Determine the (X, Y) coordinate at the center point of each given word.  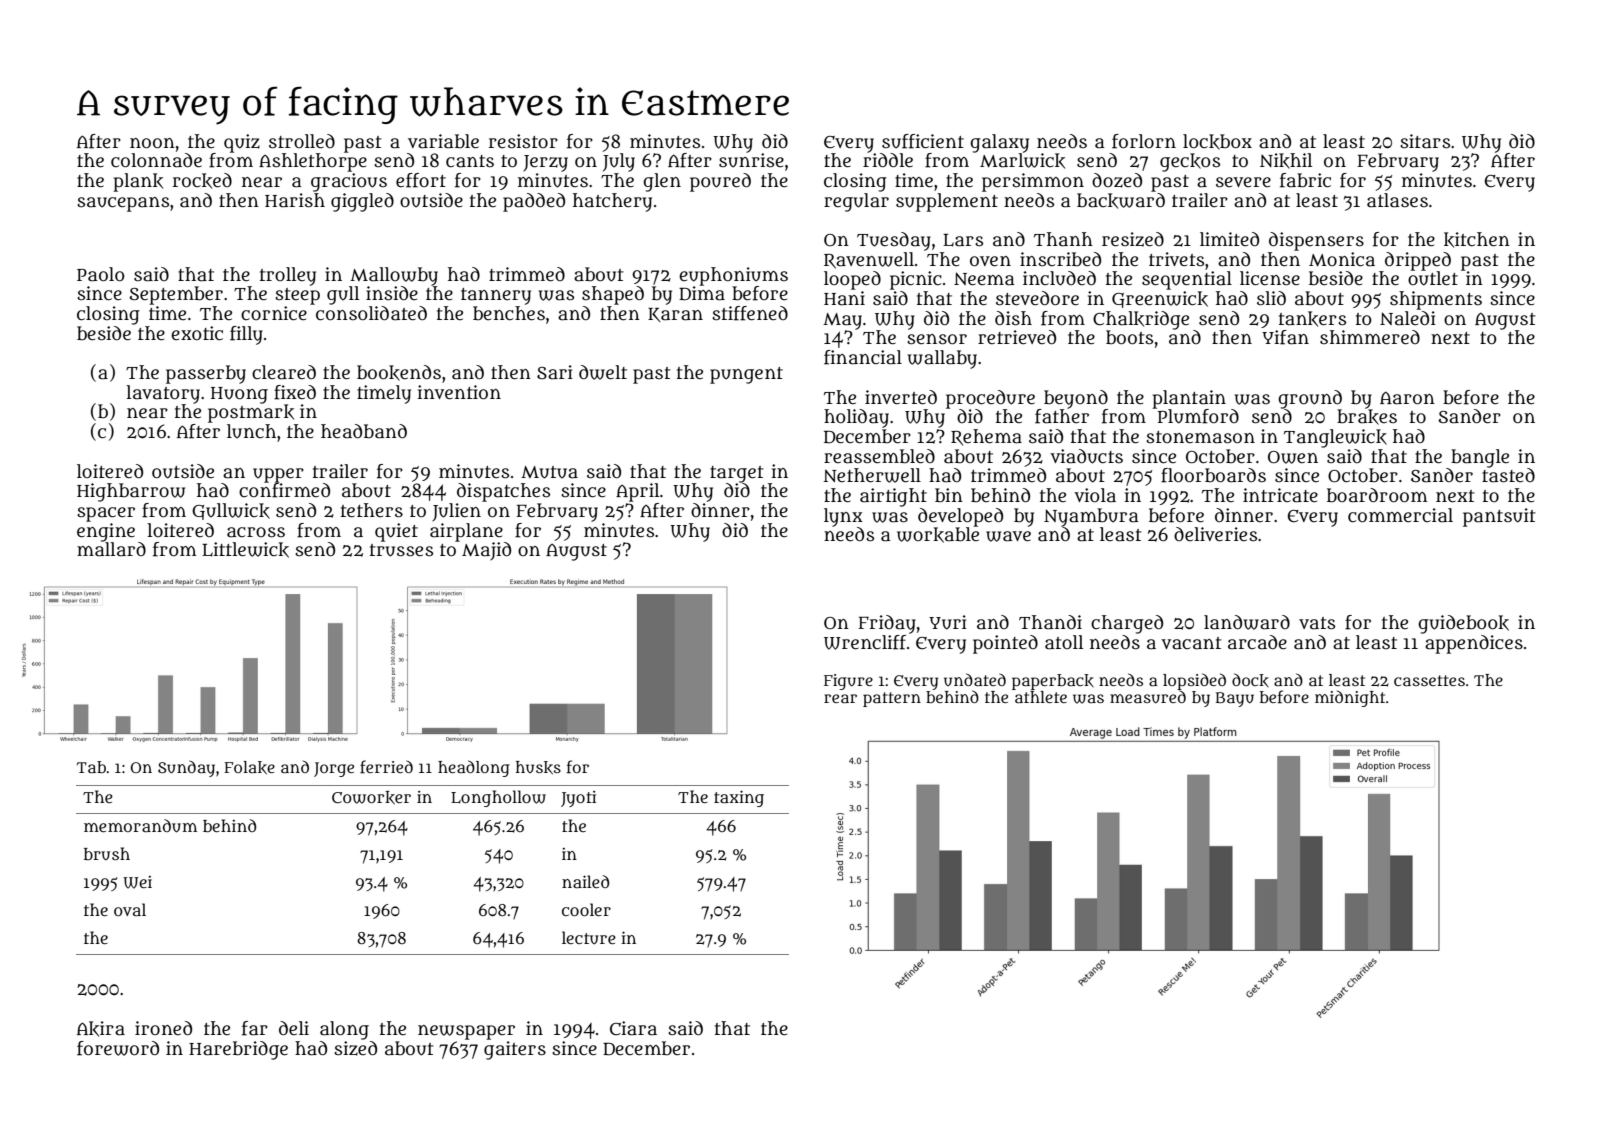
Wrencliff (865, 642)
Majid (486, 551)
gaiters (515, 1050)
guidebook (1463, 624)
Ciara (633, 1028)
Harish (295, 200)
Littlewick (245, 550)
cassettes (1429, 680)
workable (938, 535)
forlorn (1144, 141)
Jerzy (545, 163)
